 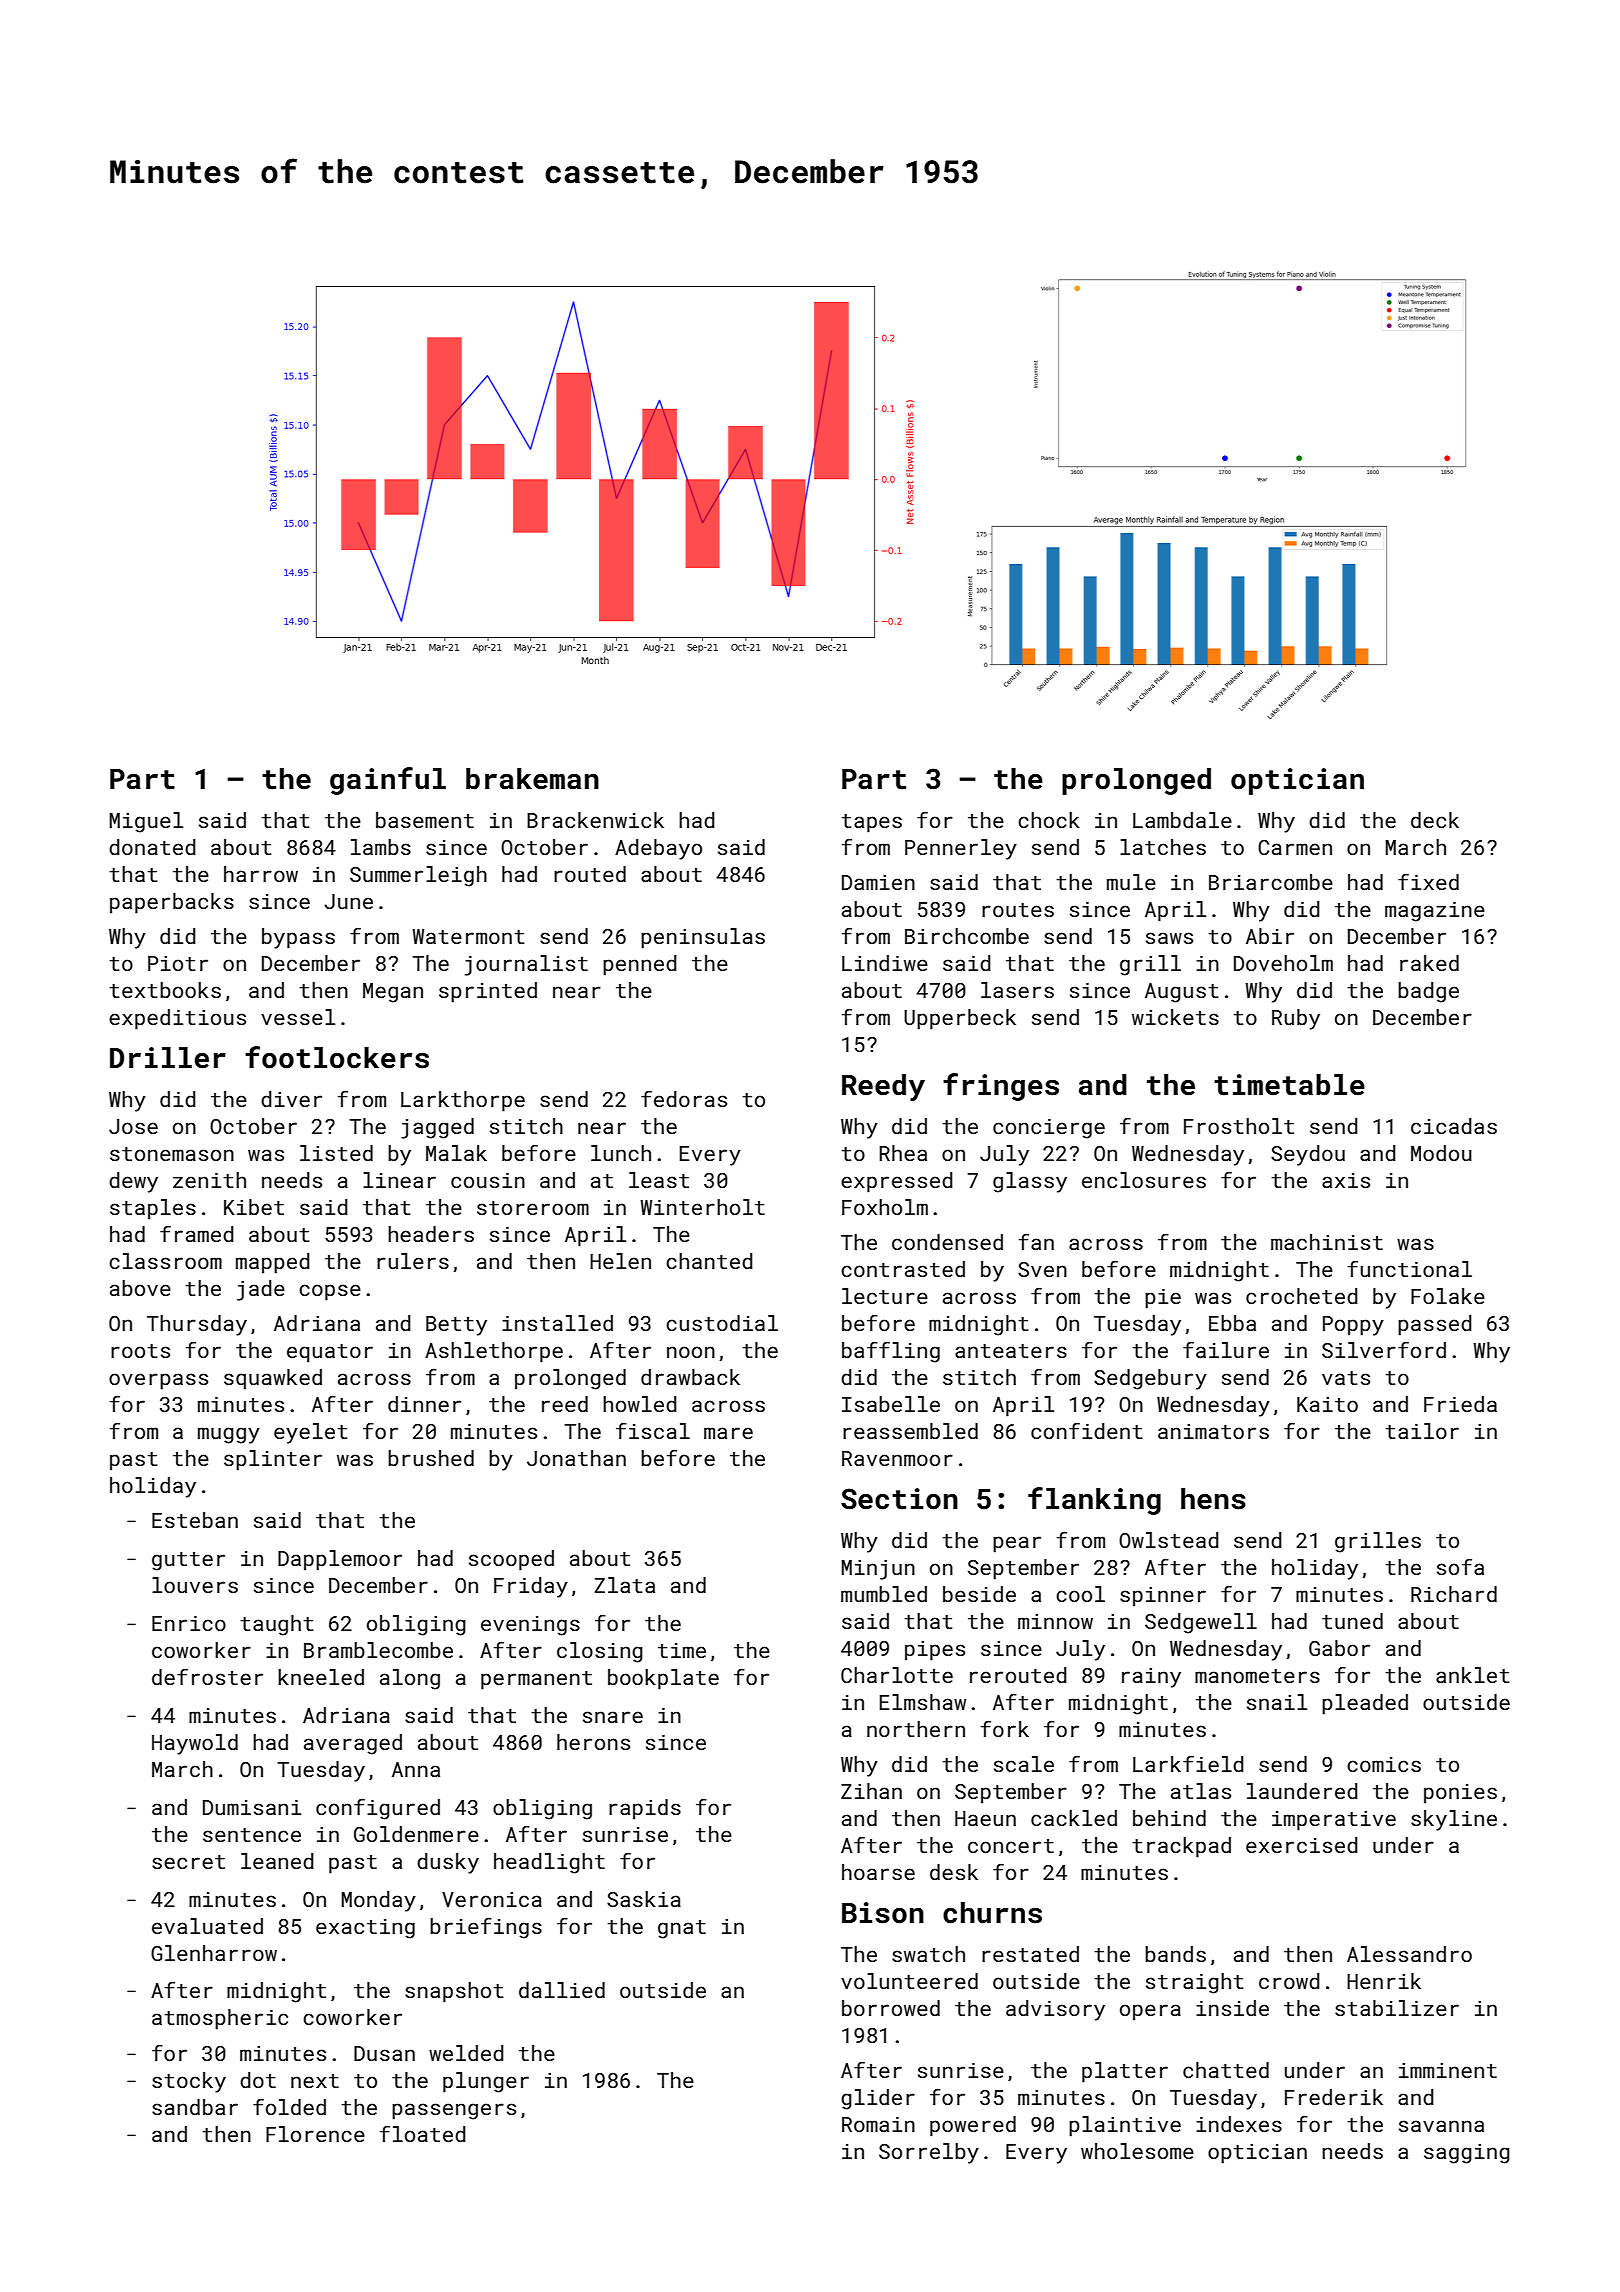 What do you see at coordinates (315, 2134) in the screenshot?
I see `Florence` at bounding box center [315, 2134].
